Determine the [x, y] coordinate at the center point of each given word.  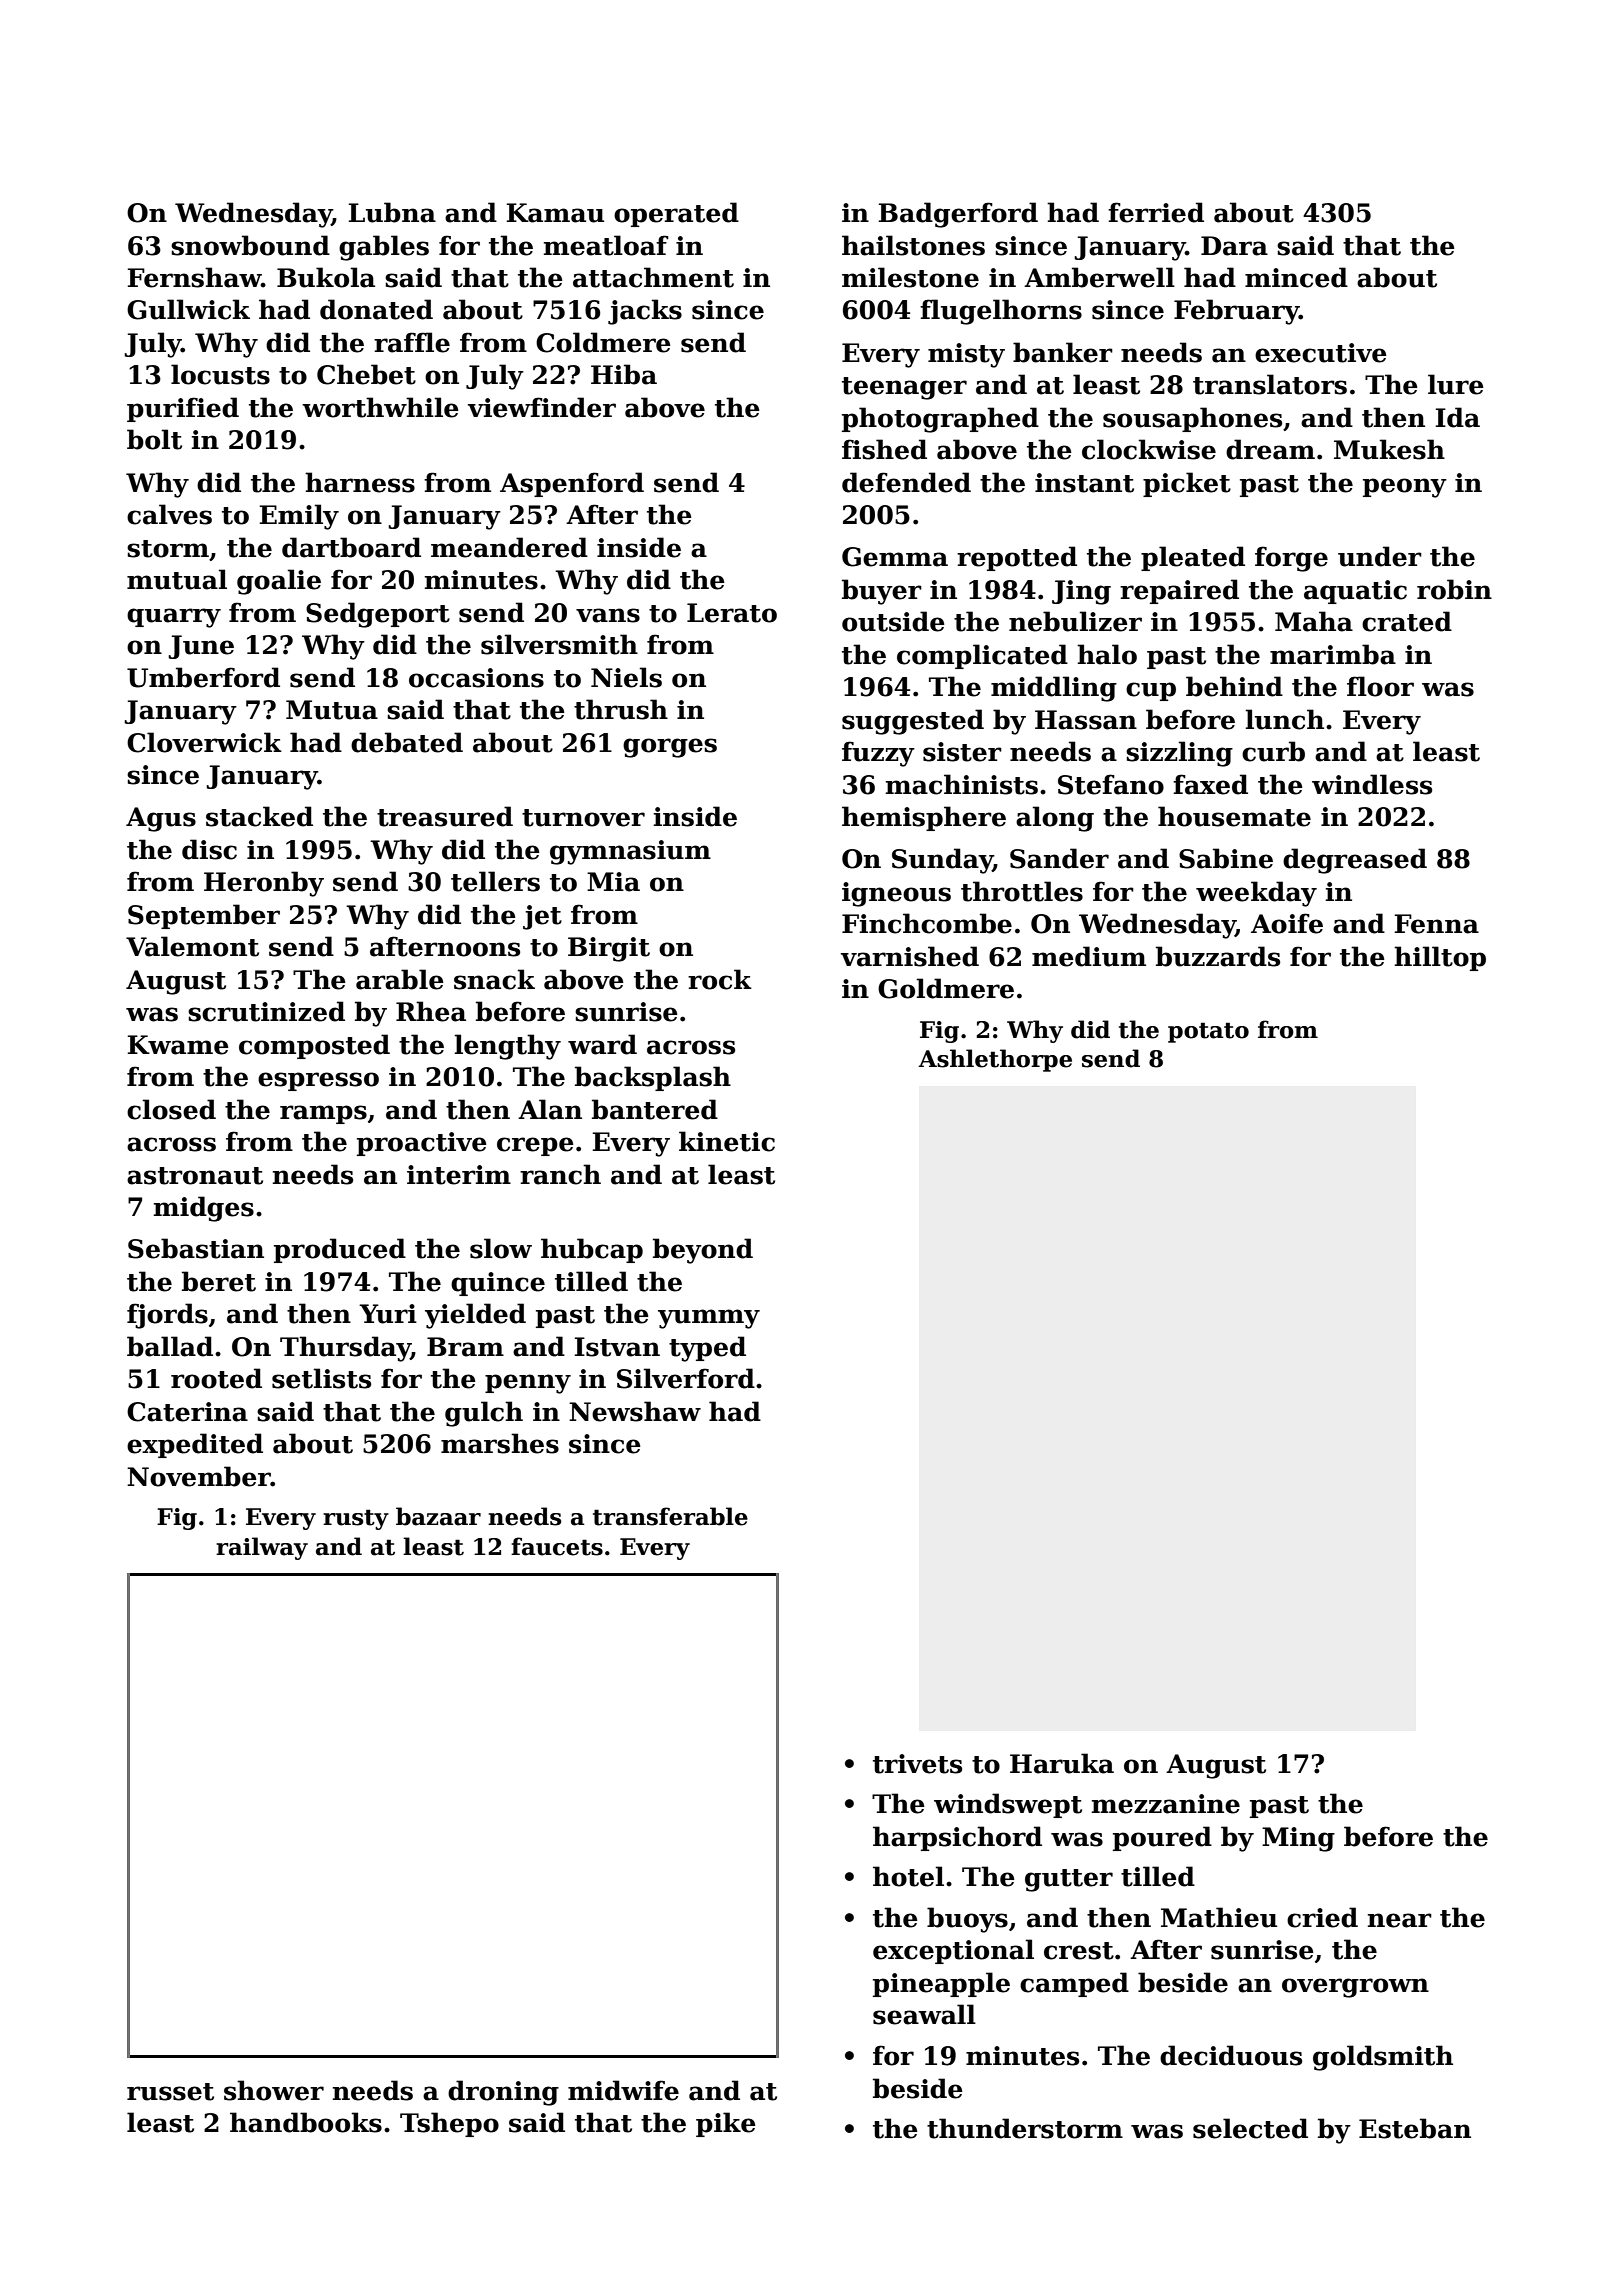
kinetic [727, 1141]
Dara [1234, 246]
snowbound [250, 245]
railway [262, 1548]
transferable [670, 1516]
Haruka [1062, 1763]
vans [608, 615]
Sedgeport [378, 615]
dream [1270, 449]
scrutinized [266, 1011]
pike [726, 2124]
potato [1208, 1032]
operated [676, 214]
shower [274, 2090]
